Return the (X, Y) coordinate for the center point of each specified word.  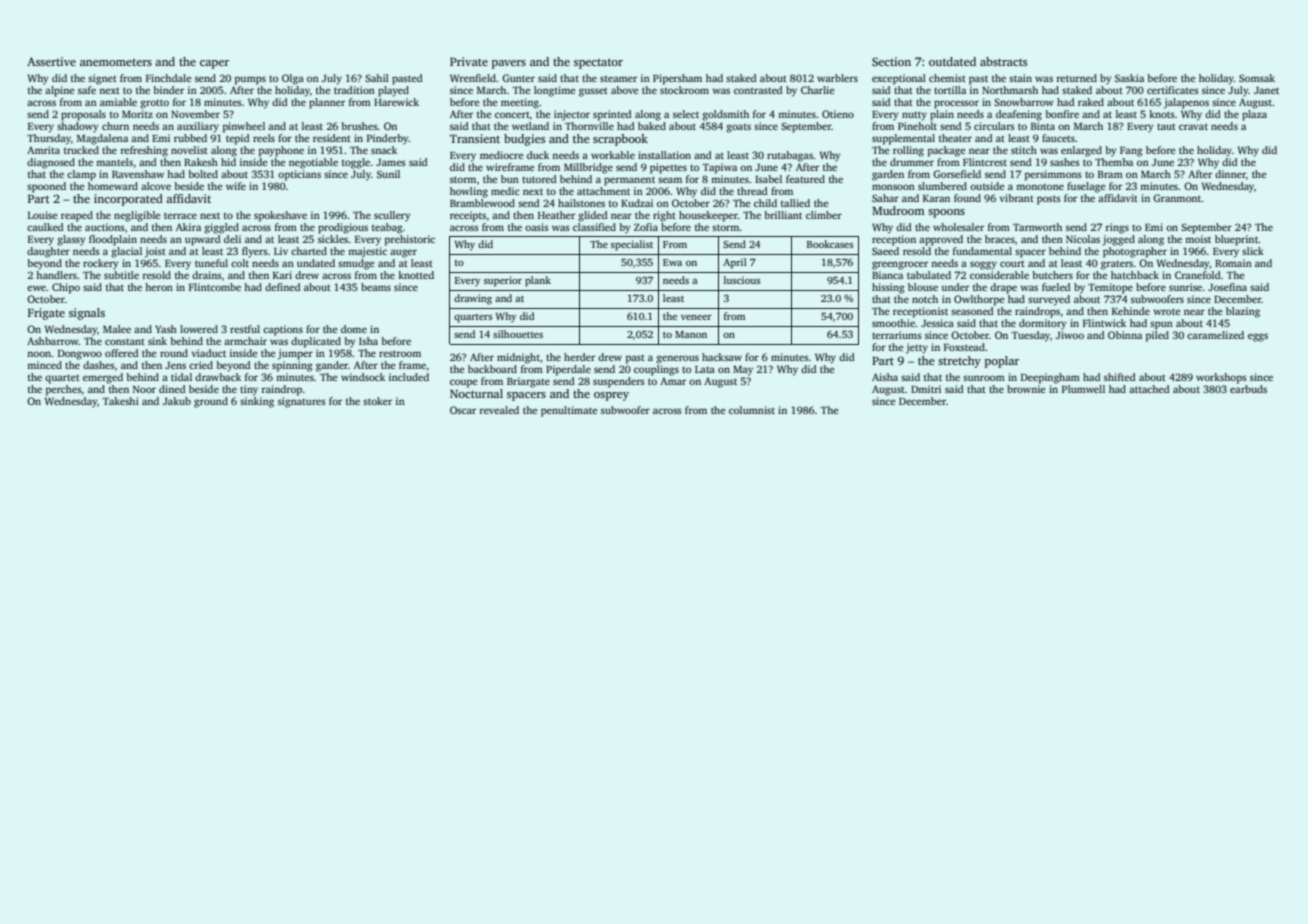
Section (891, 61)
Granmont (1177, 198)
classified (594, 227)
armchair (245, 341)
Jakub (177, 401)
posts (1049, 200)
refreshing (144, 151)
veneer (696, 317)
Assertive (51, 61)
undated (316, 263)
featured (805, 179)
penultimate (569, 411)
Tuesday (1030, 336)
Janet (1266, 90)
